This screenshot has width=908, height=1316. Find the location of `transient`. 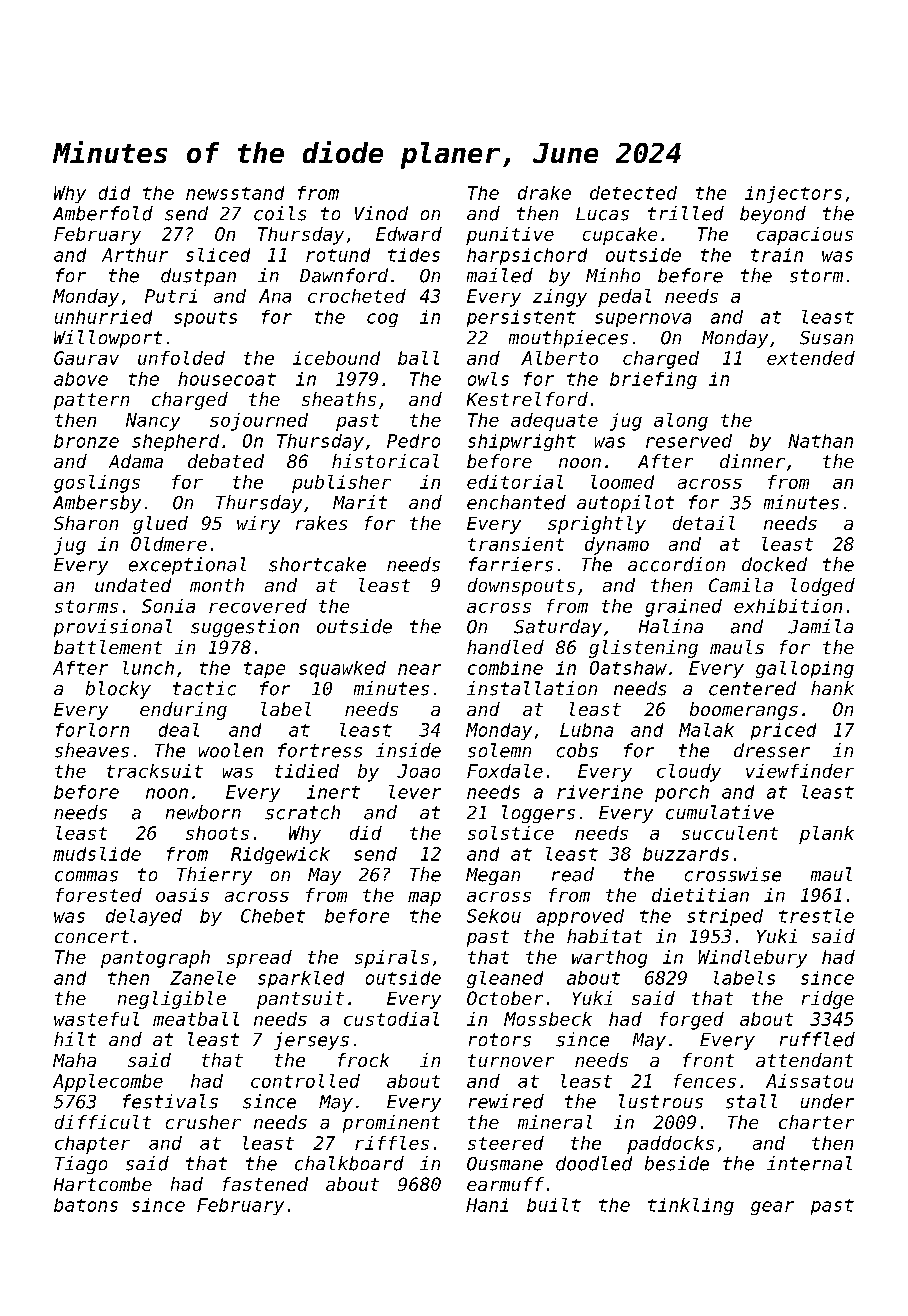

transient is located at coordinates (516, 544).
